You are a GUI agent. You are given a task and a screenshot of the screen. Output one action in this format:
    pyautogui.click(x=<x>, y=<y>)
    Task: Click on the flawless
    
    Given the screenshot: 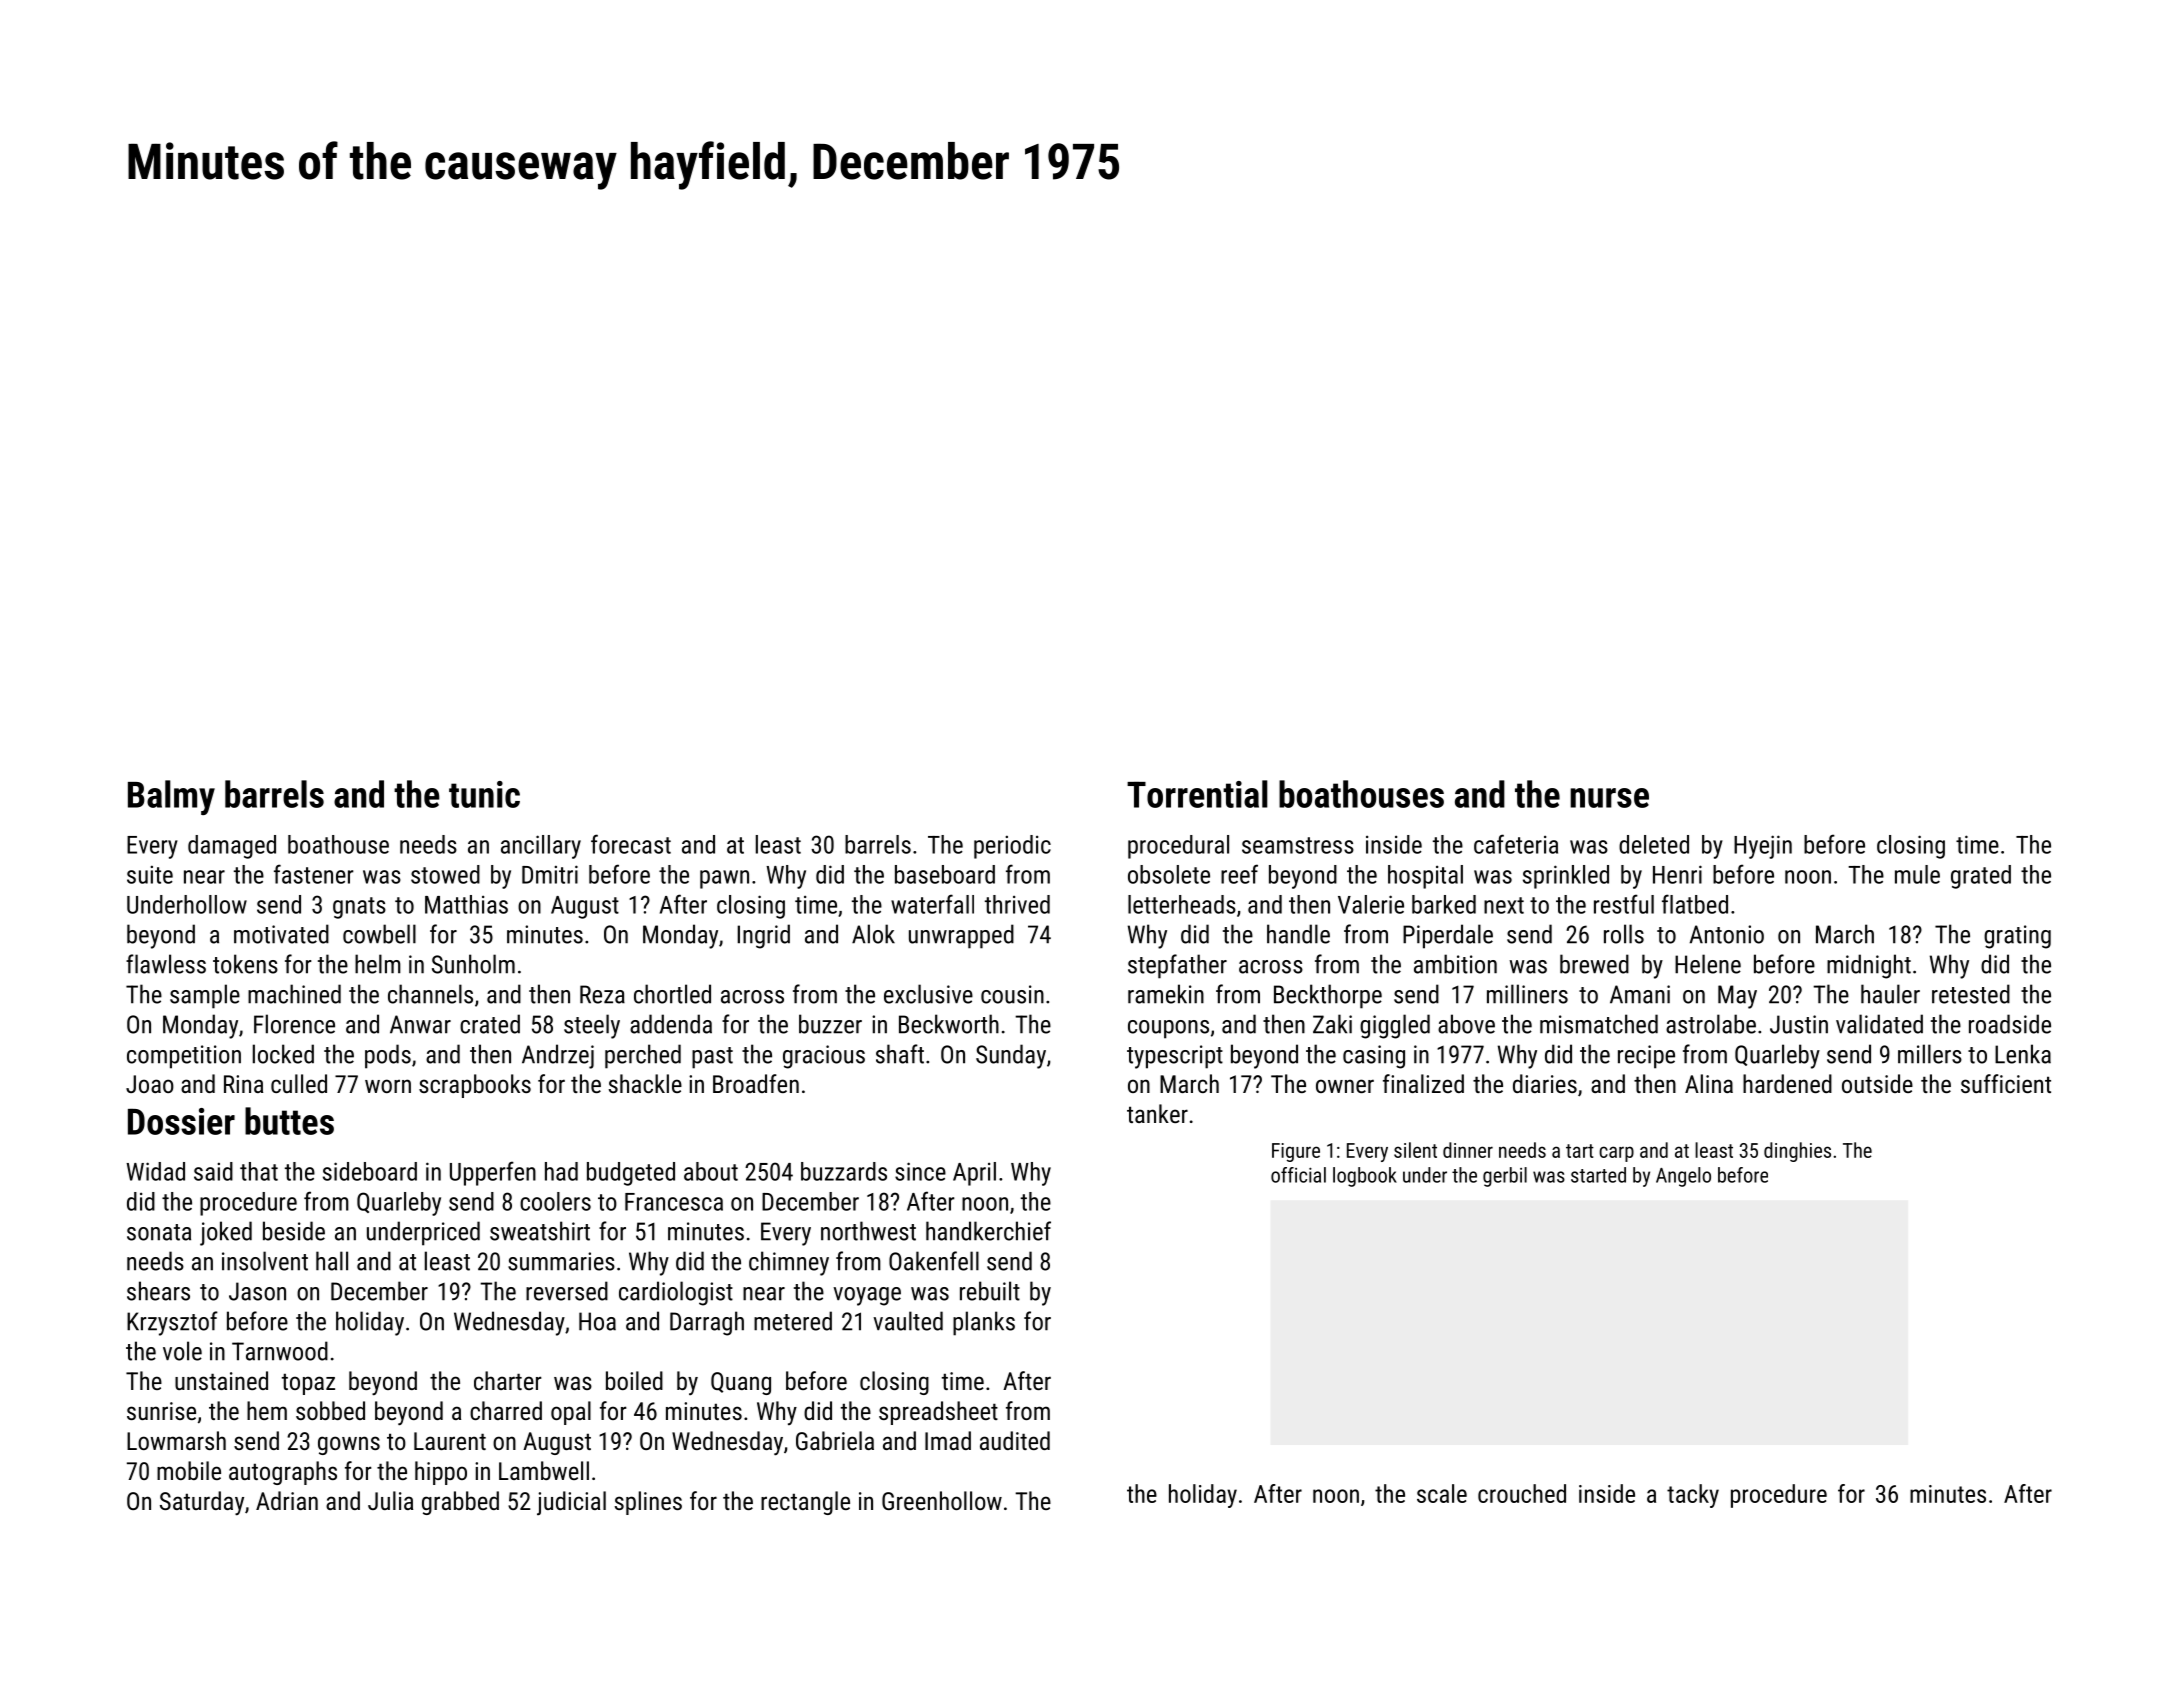 What is the action you would take?
    pyautogui.click(x=166, y=964)
